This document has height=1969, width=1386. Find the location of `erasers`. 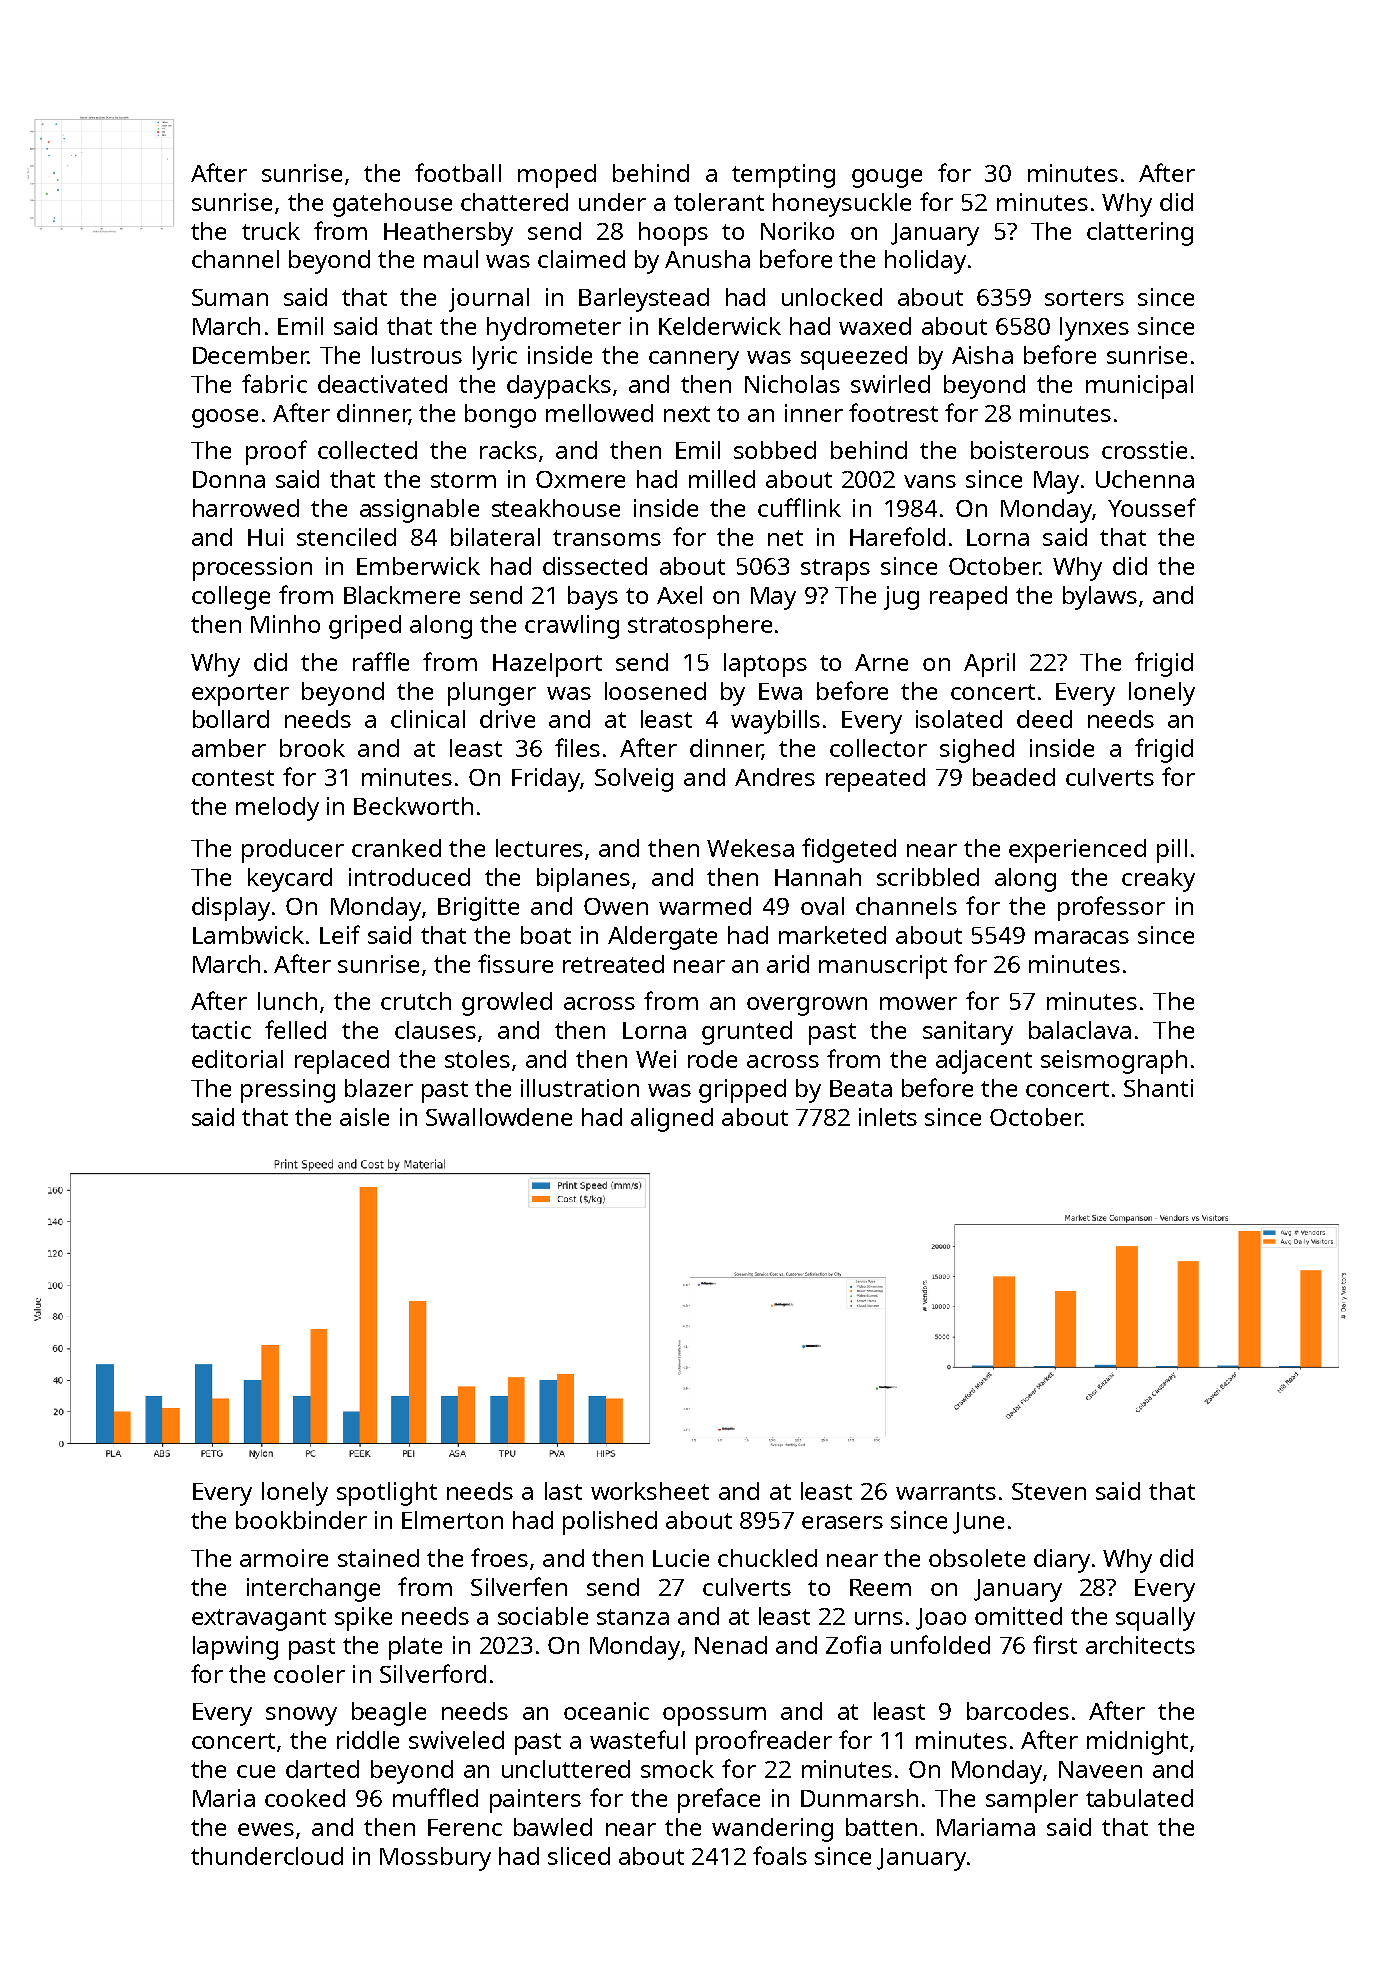

erasers is located at coordinates (842, 1522).
